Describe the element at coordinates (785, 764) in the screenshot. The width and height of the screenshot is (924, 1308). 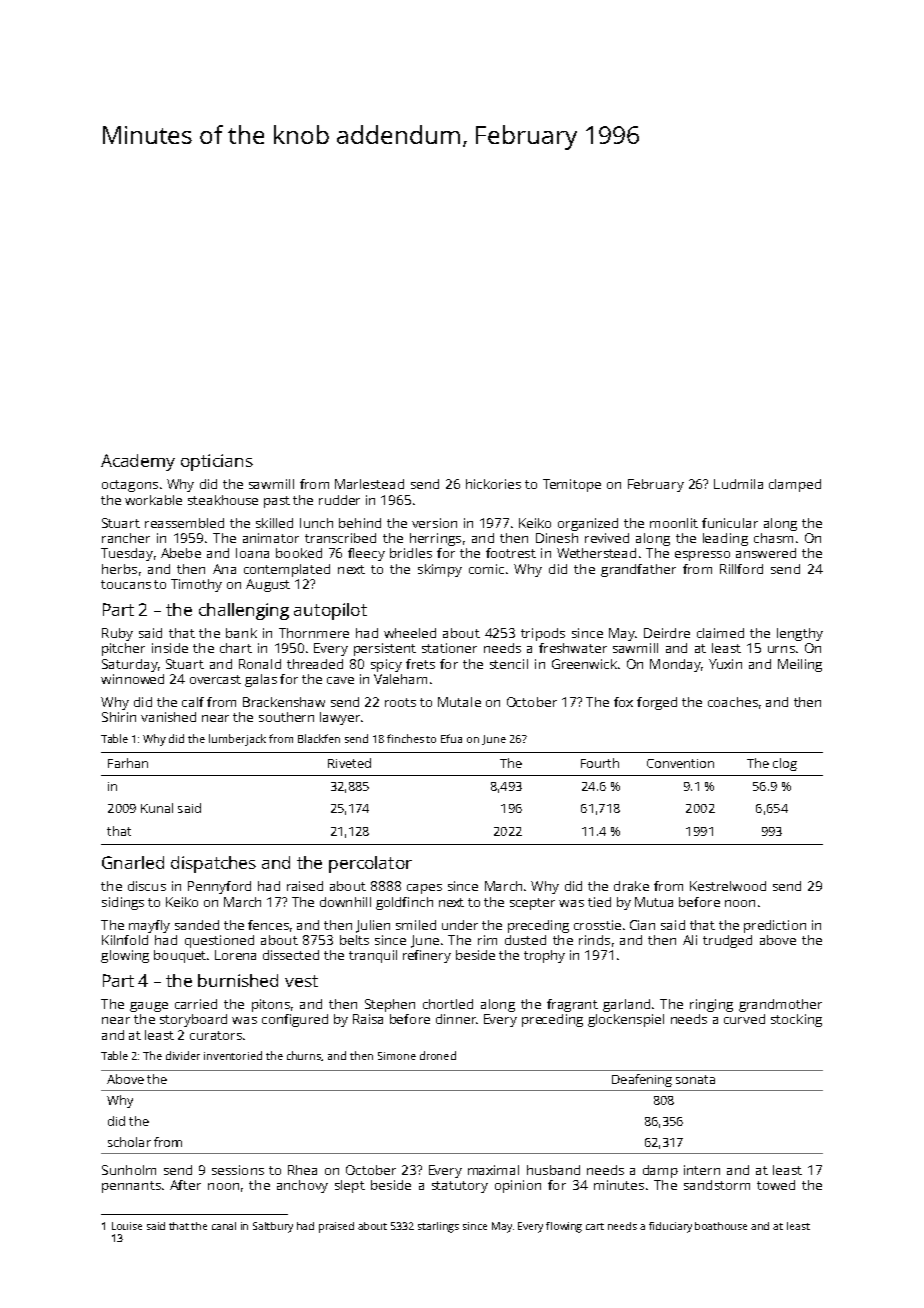
I see `clog` at that location.
